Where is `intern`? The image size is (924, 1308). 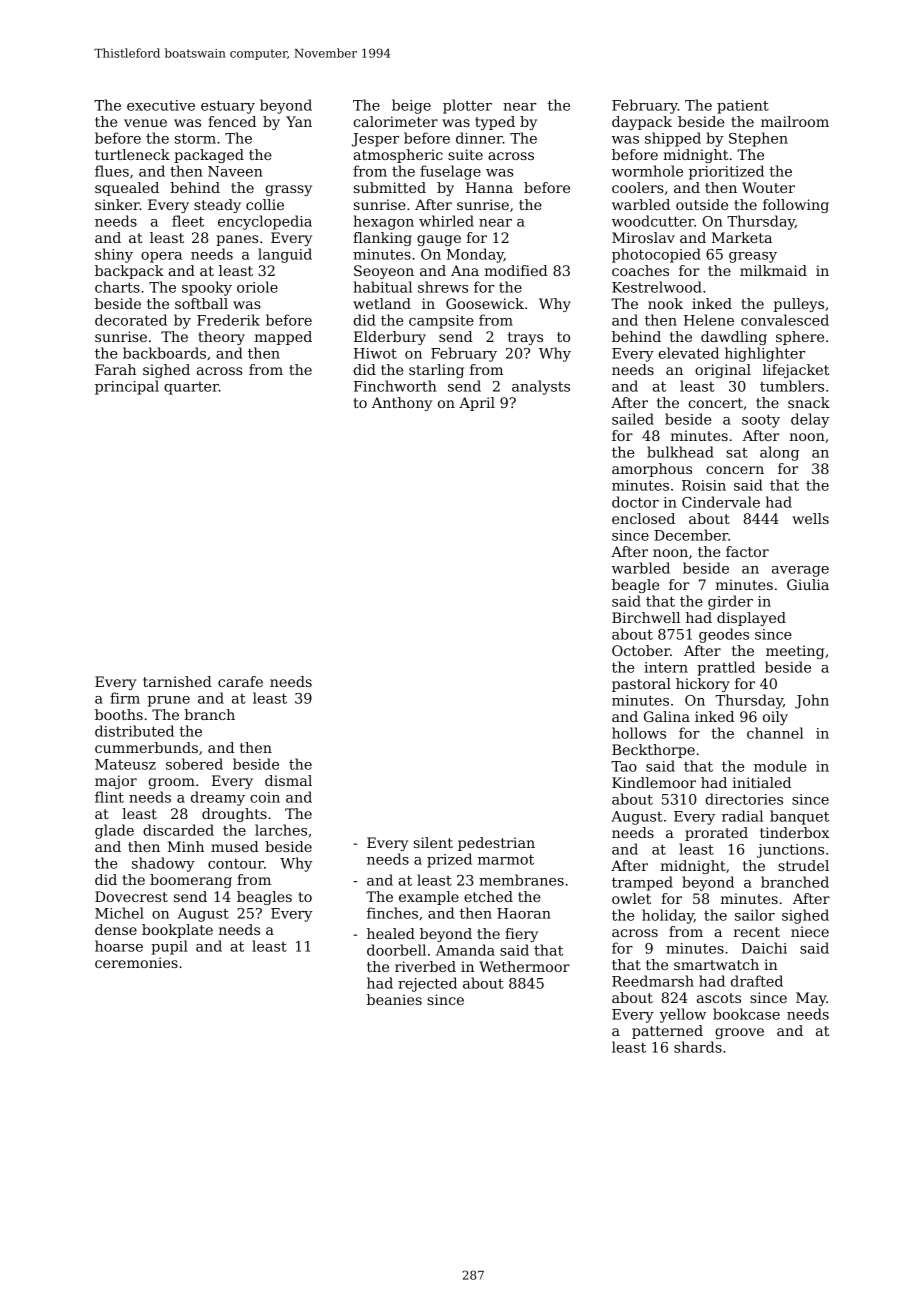
intern is located at coordinates (666, 667).
